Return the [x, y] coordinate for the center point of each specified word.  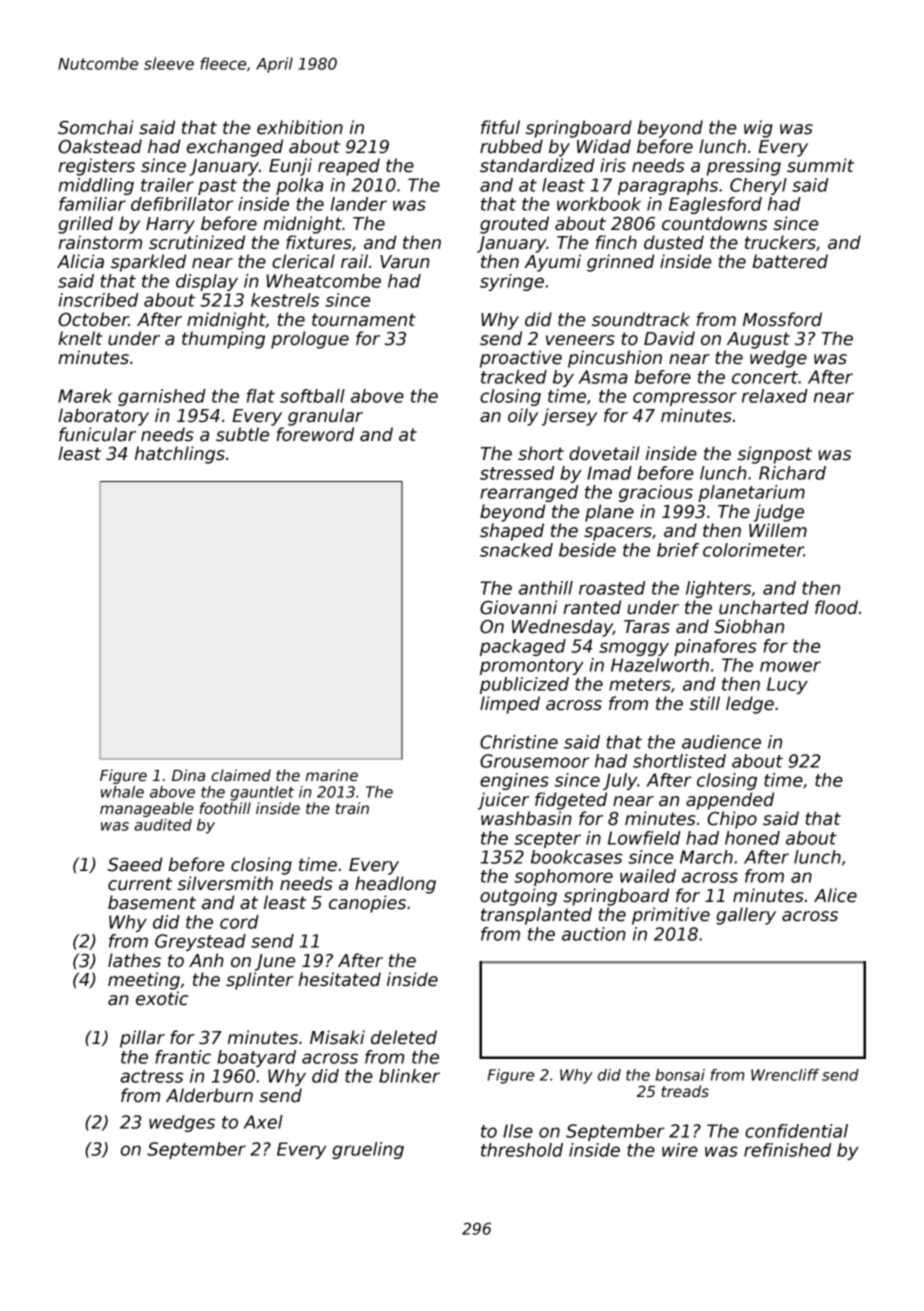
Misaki [337, 1037]
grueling [368, 1150]
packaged [523, 647]
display [207, 282]
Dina [188, 775]
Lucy [787, 685]
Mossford [782, 319]
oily [523, 417]
